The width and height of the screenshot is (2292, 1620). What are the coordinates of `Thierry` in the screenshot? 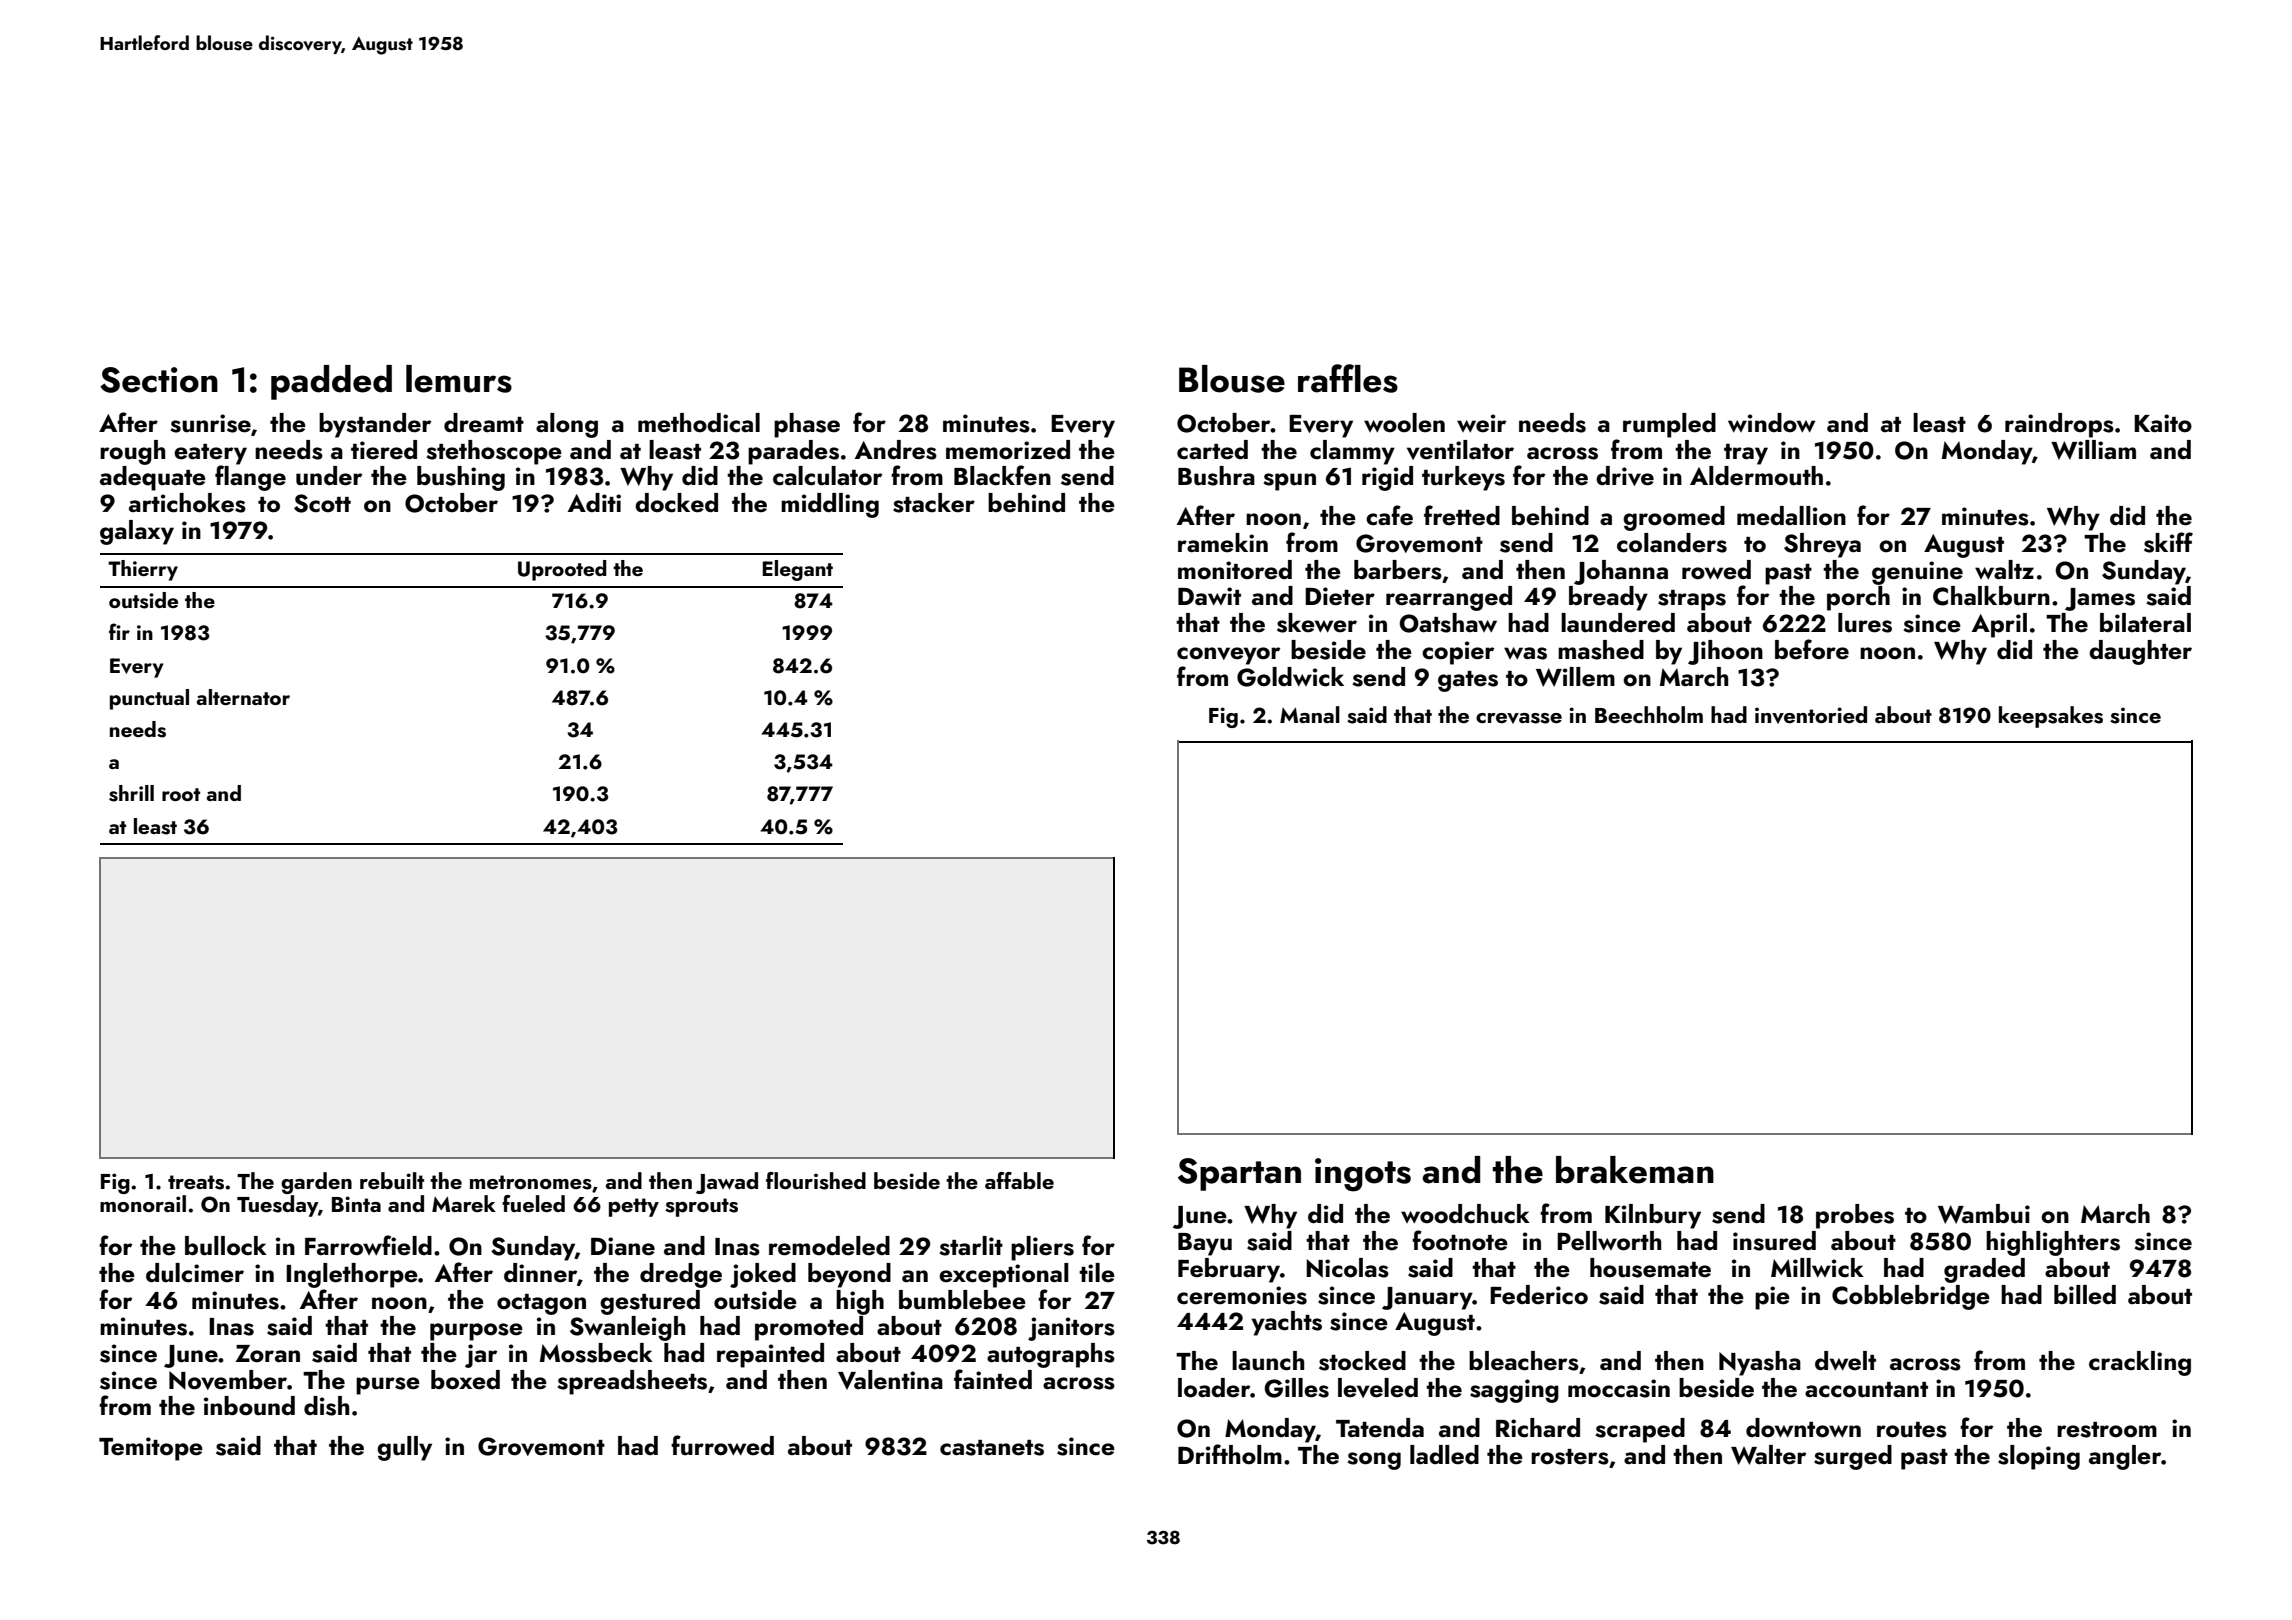 It's located at (143, 570).
